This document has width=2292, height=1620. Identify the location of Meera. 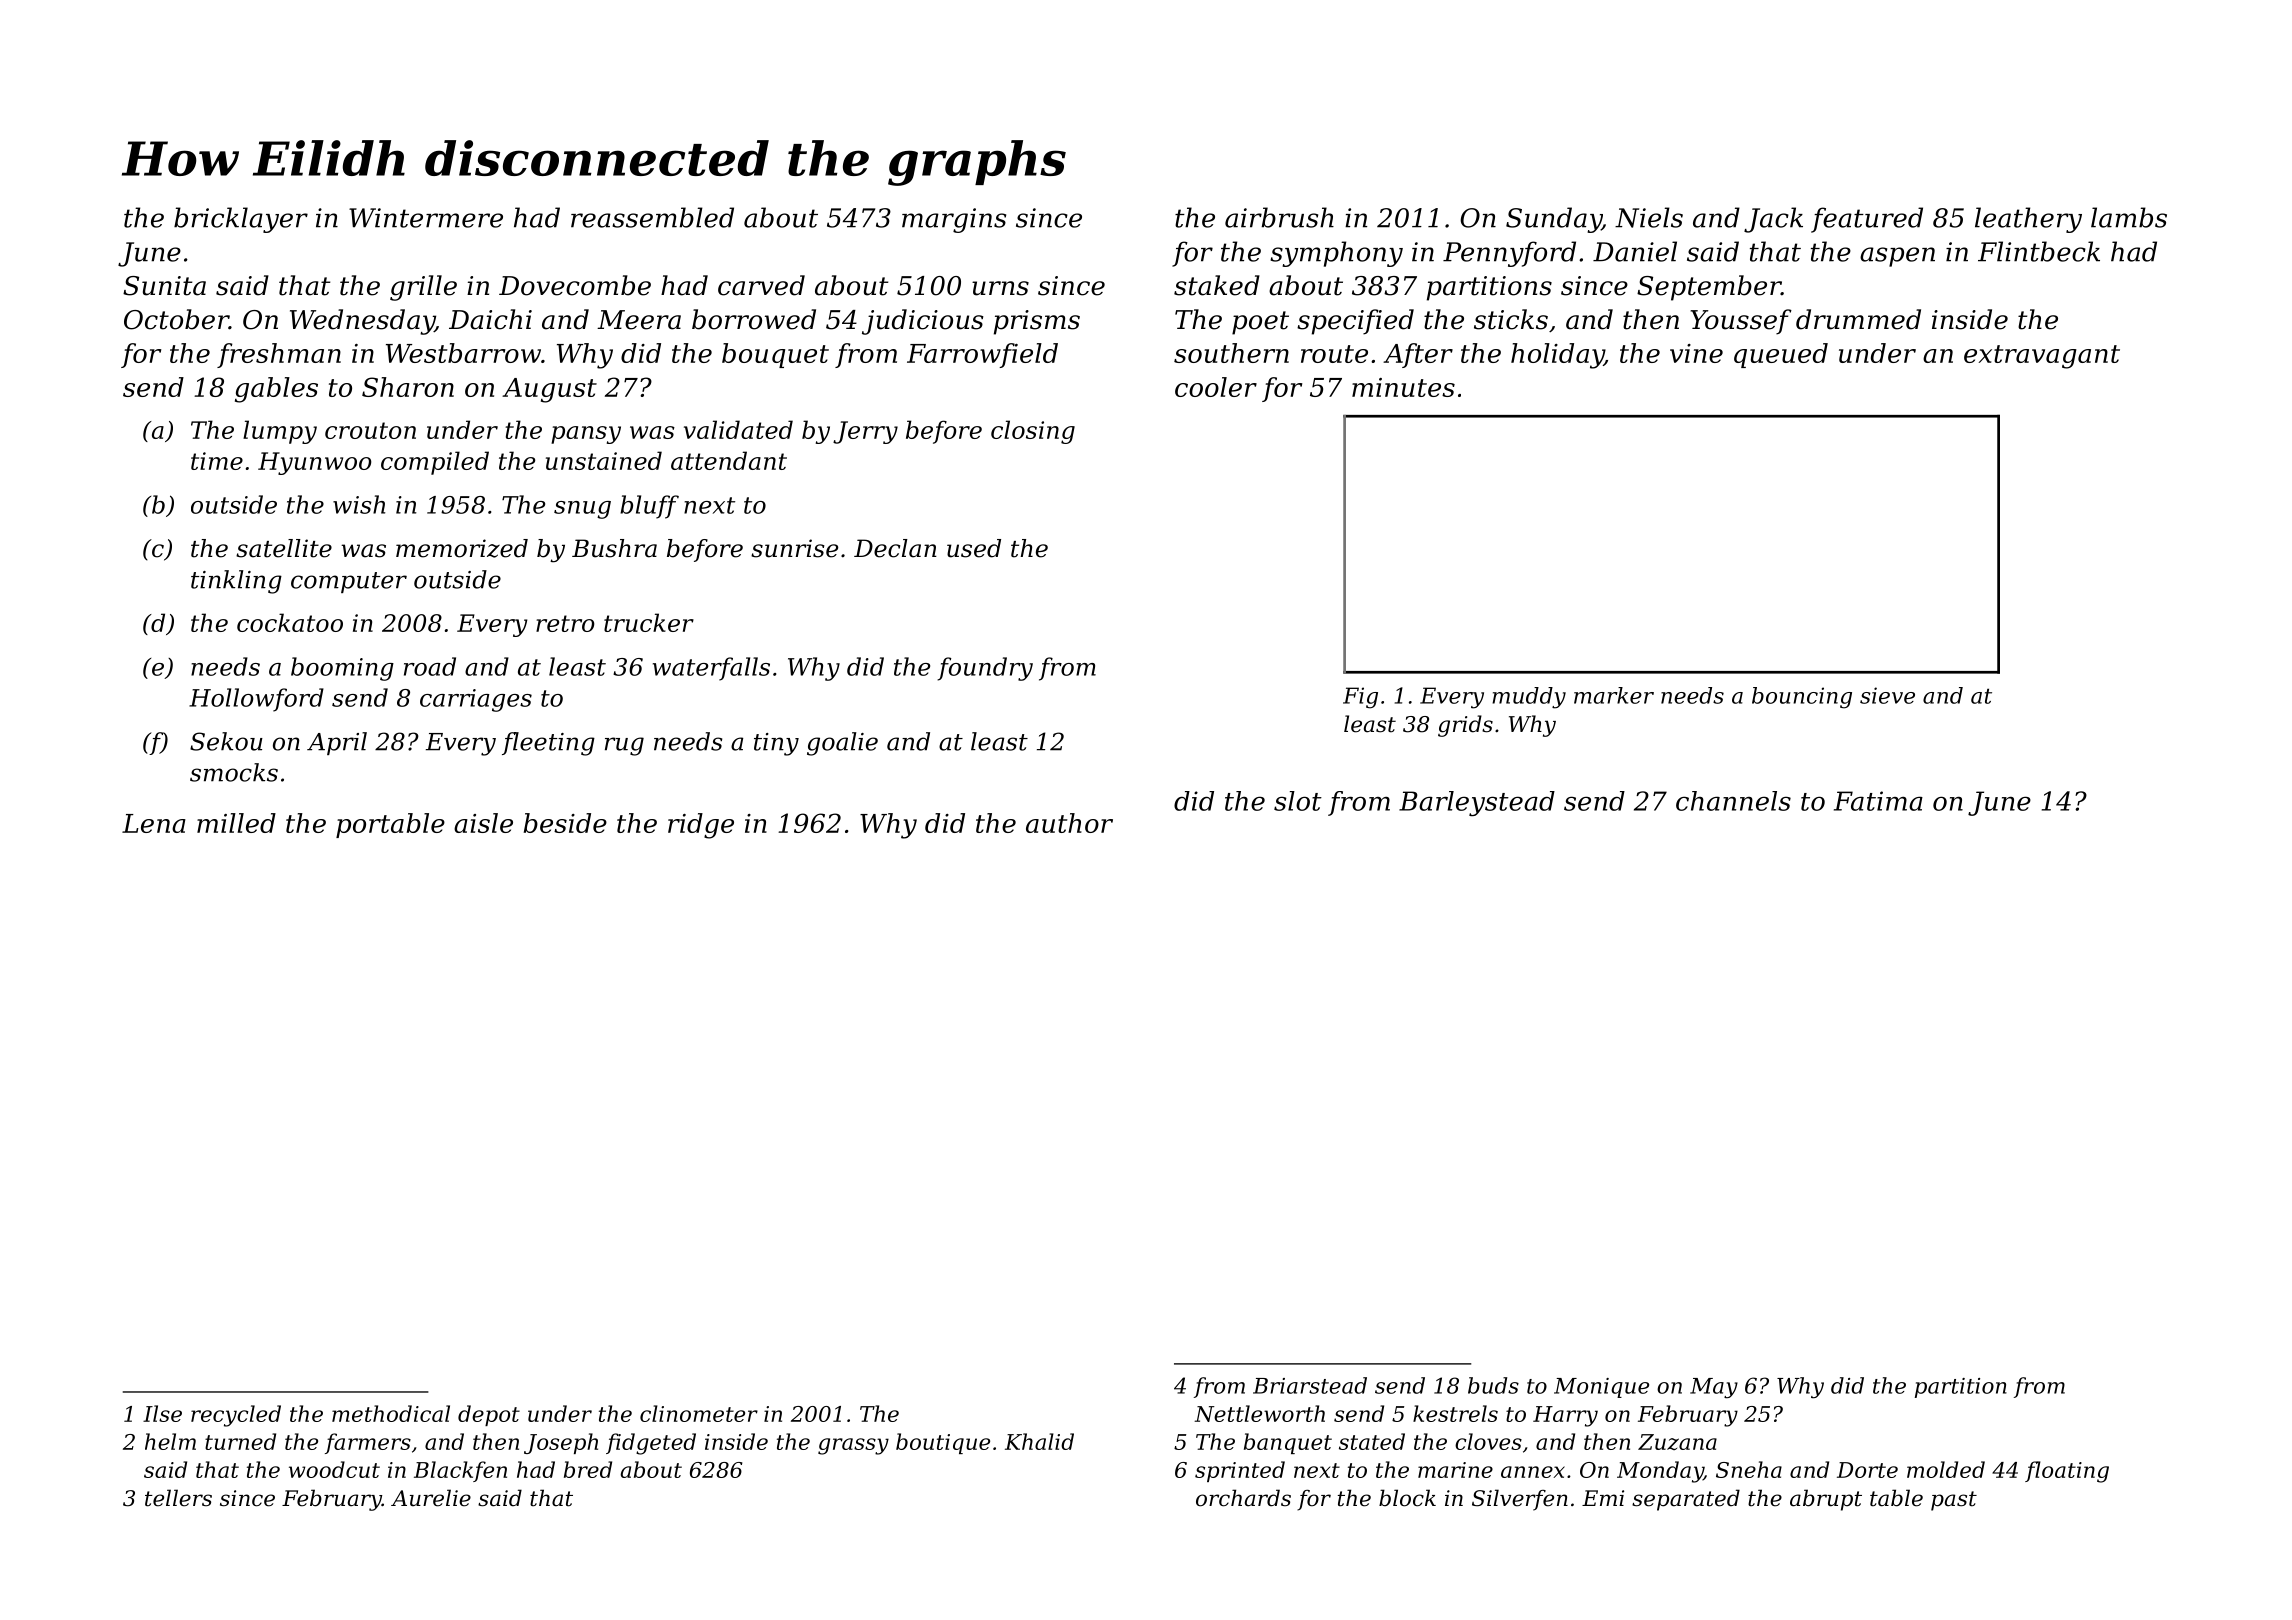
(639, 320).
